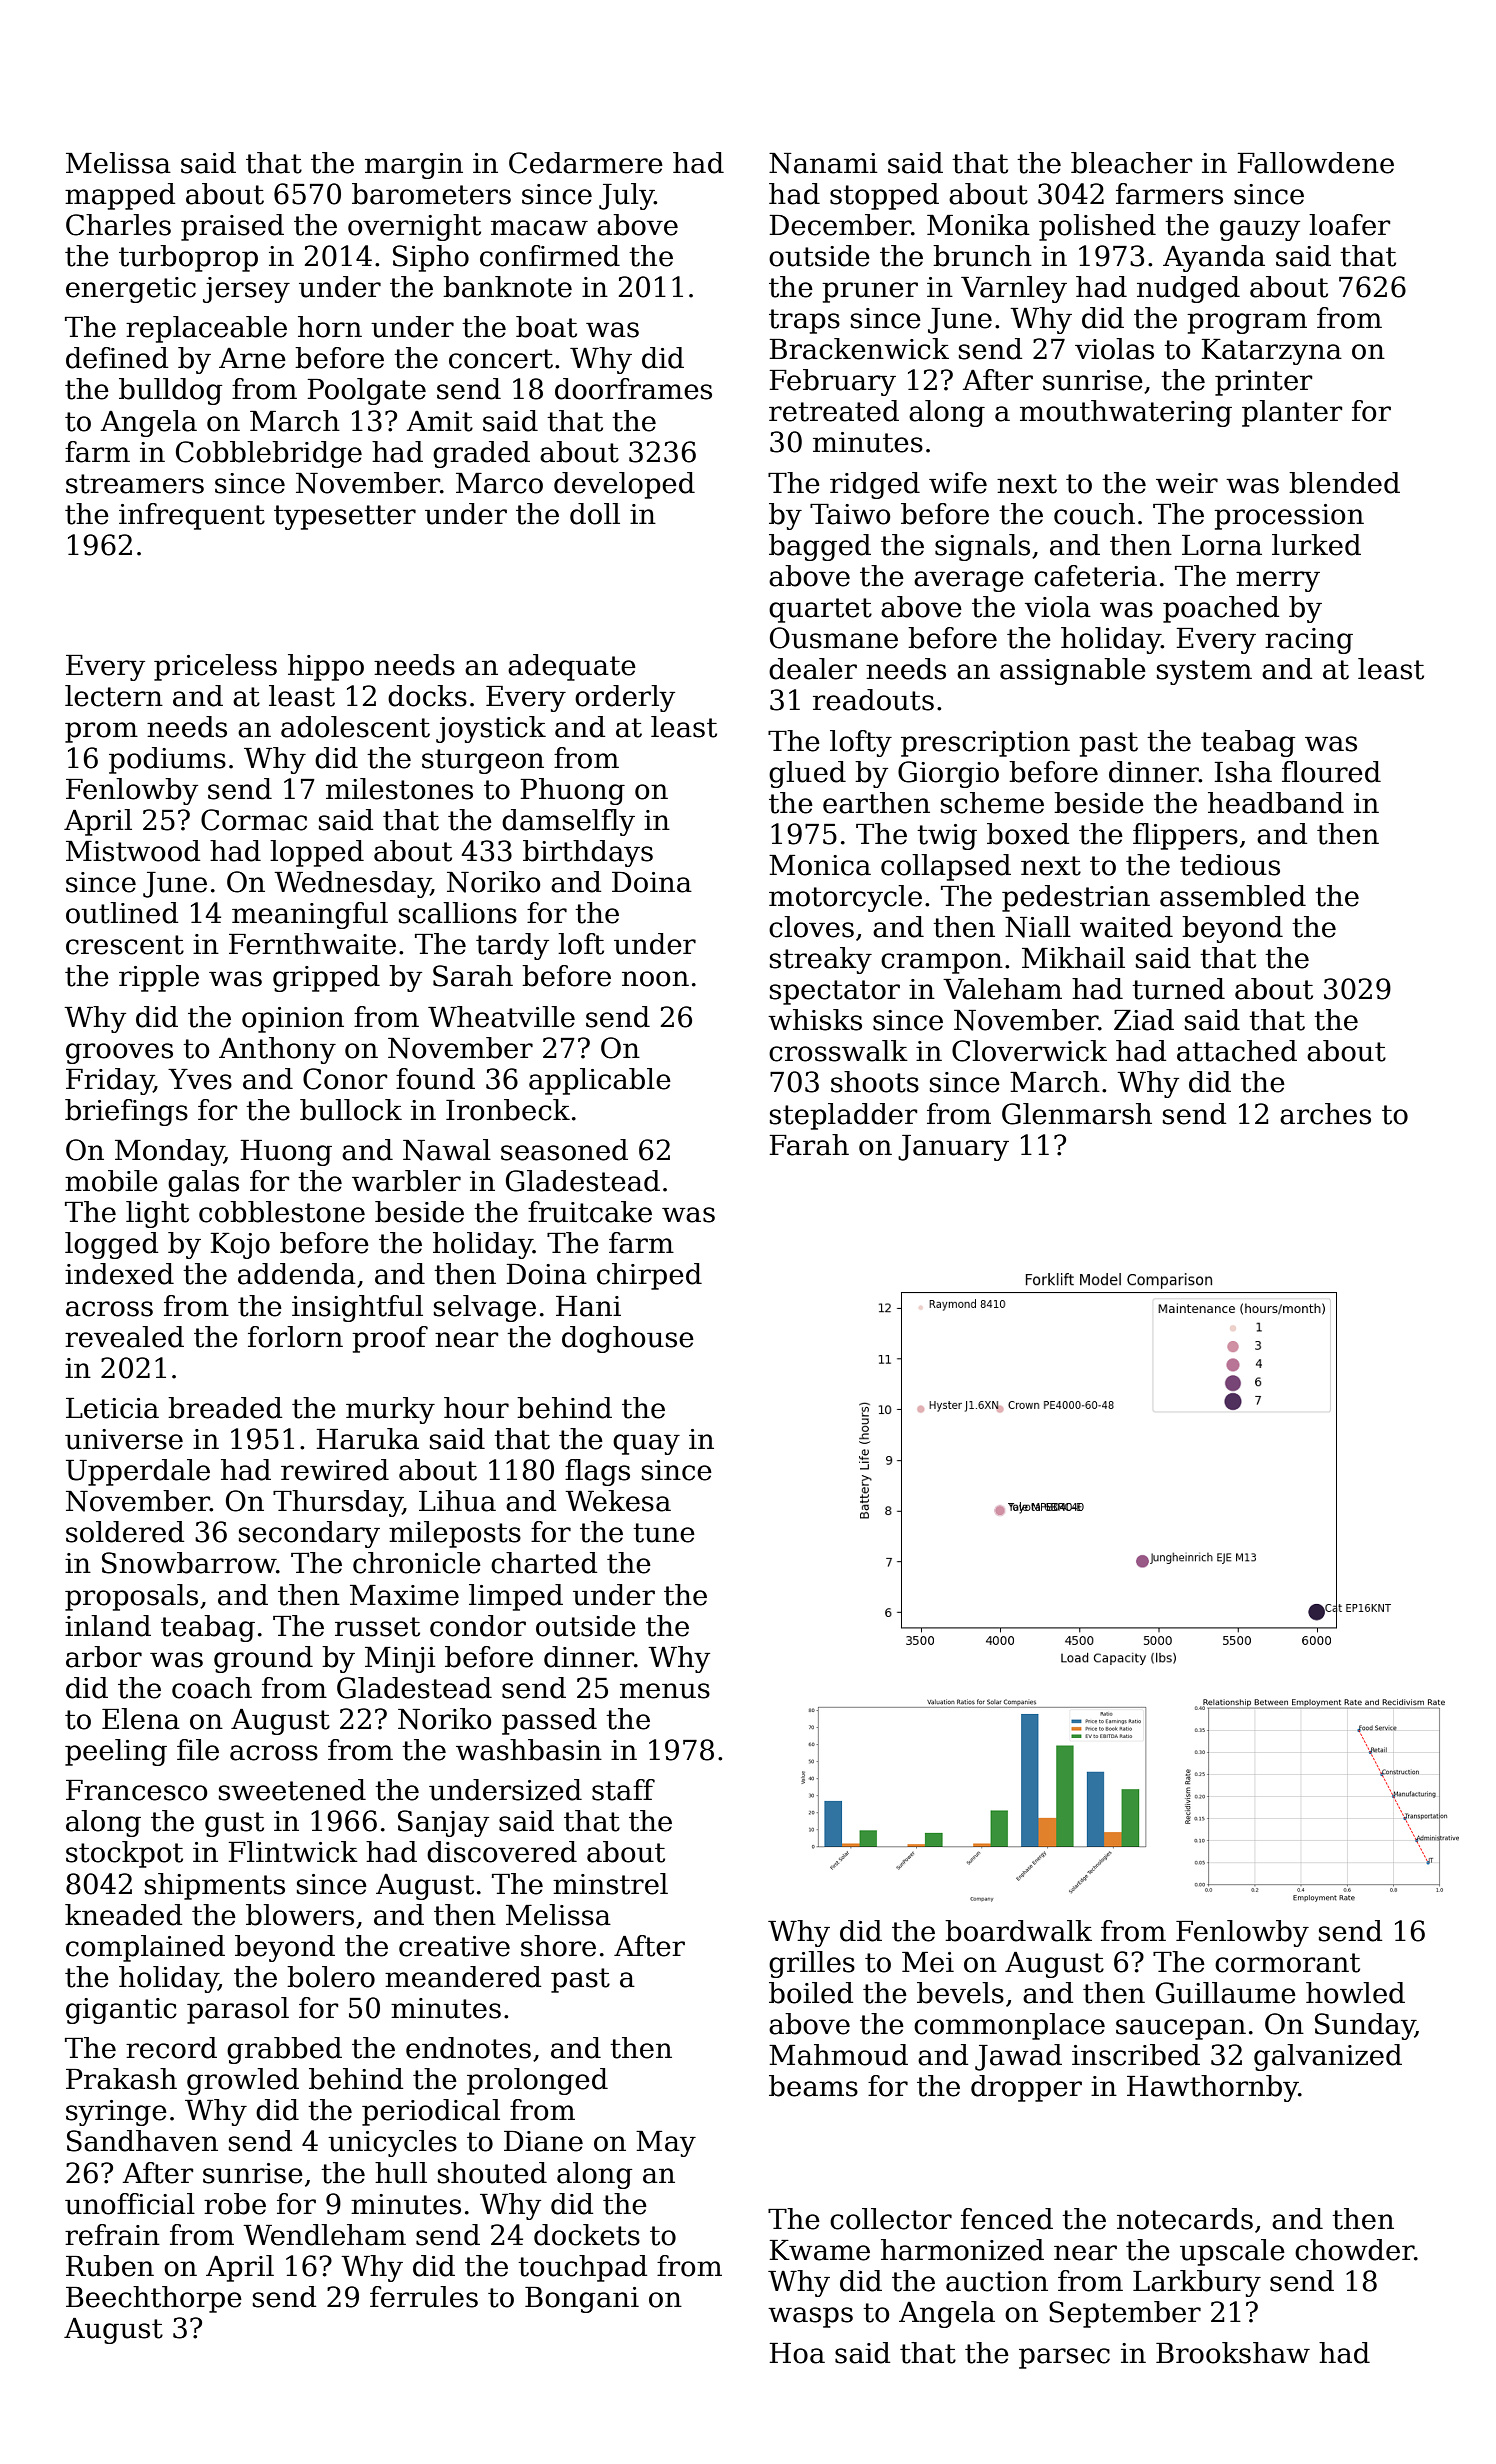 Image resolution: width=1496 pixels, height=2464 pixels. What do you see at coordinates (112, 1408) in the screenshot?
I see `Leticia` at bounding box center [112, 1408].
